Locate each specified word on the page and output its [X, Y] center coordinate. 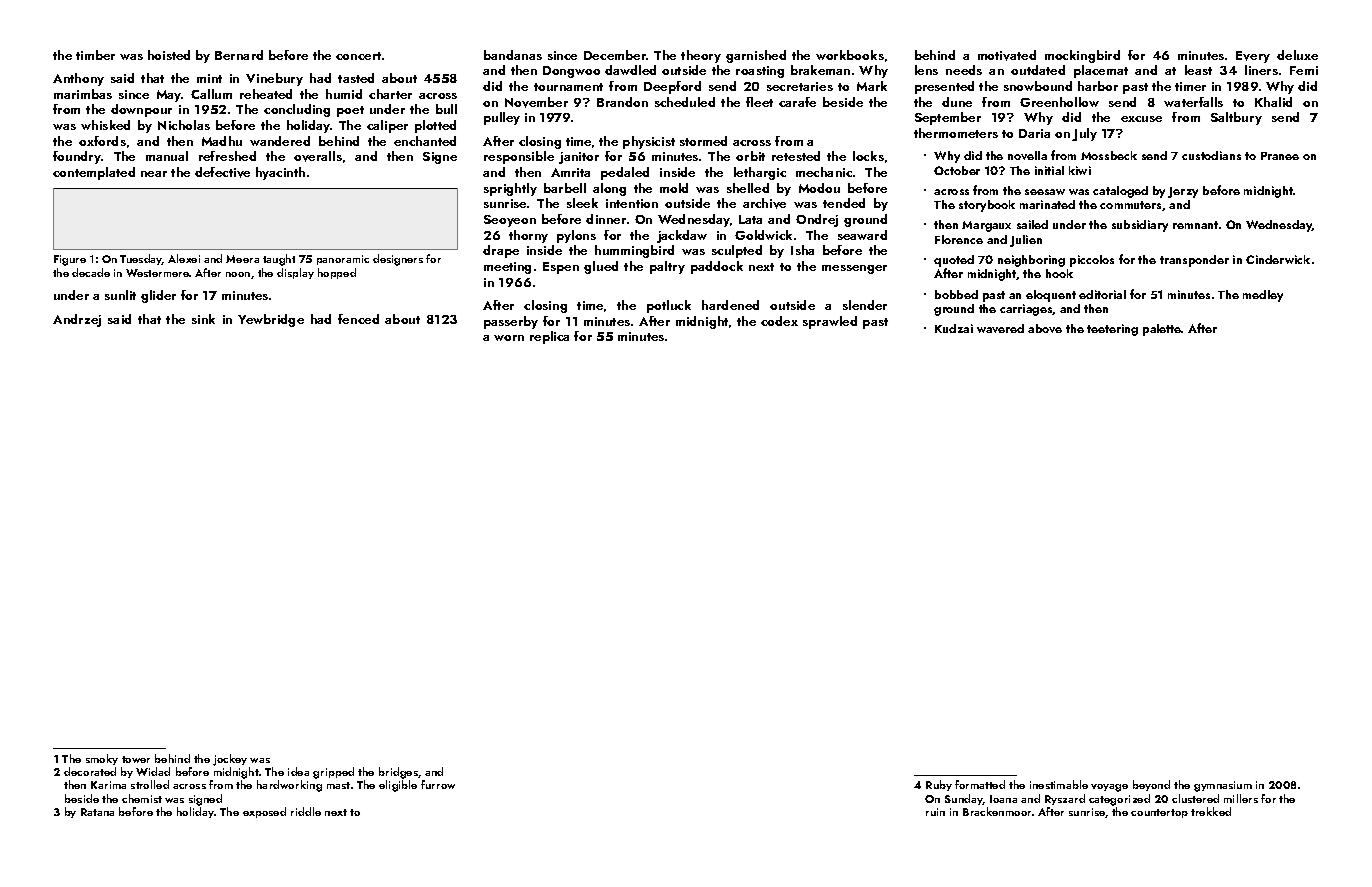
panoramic [343, 260]
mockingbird [1082, 56]
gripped [333, 773]
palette [1162, 330]
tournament [568, 87]
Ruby [939, 785]
